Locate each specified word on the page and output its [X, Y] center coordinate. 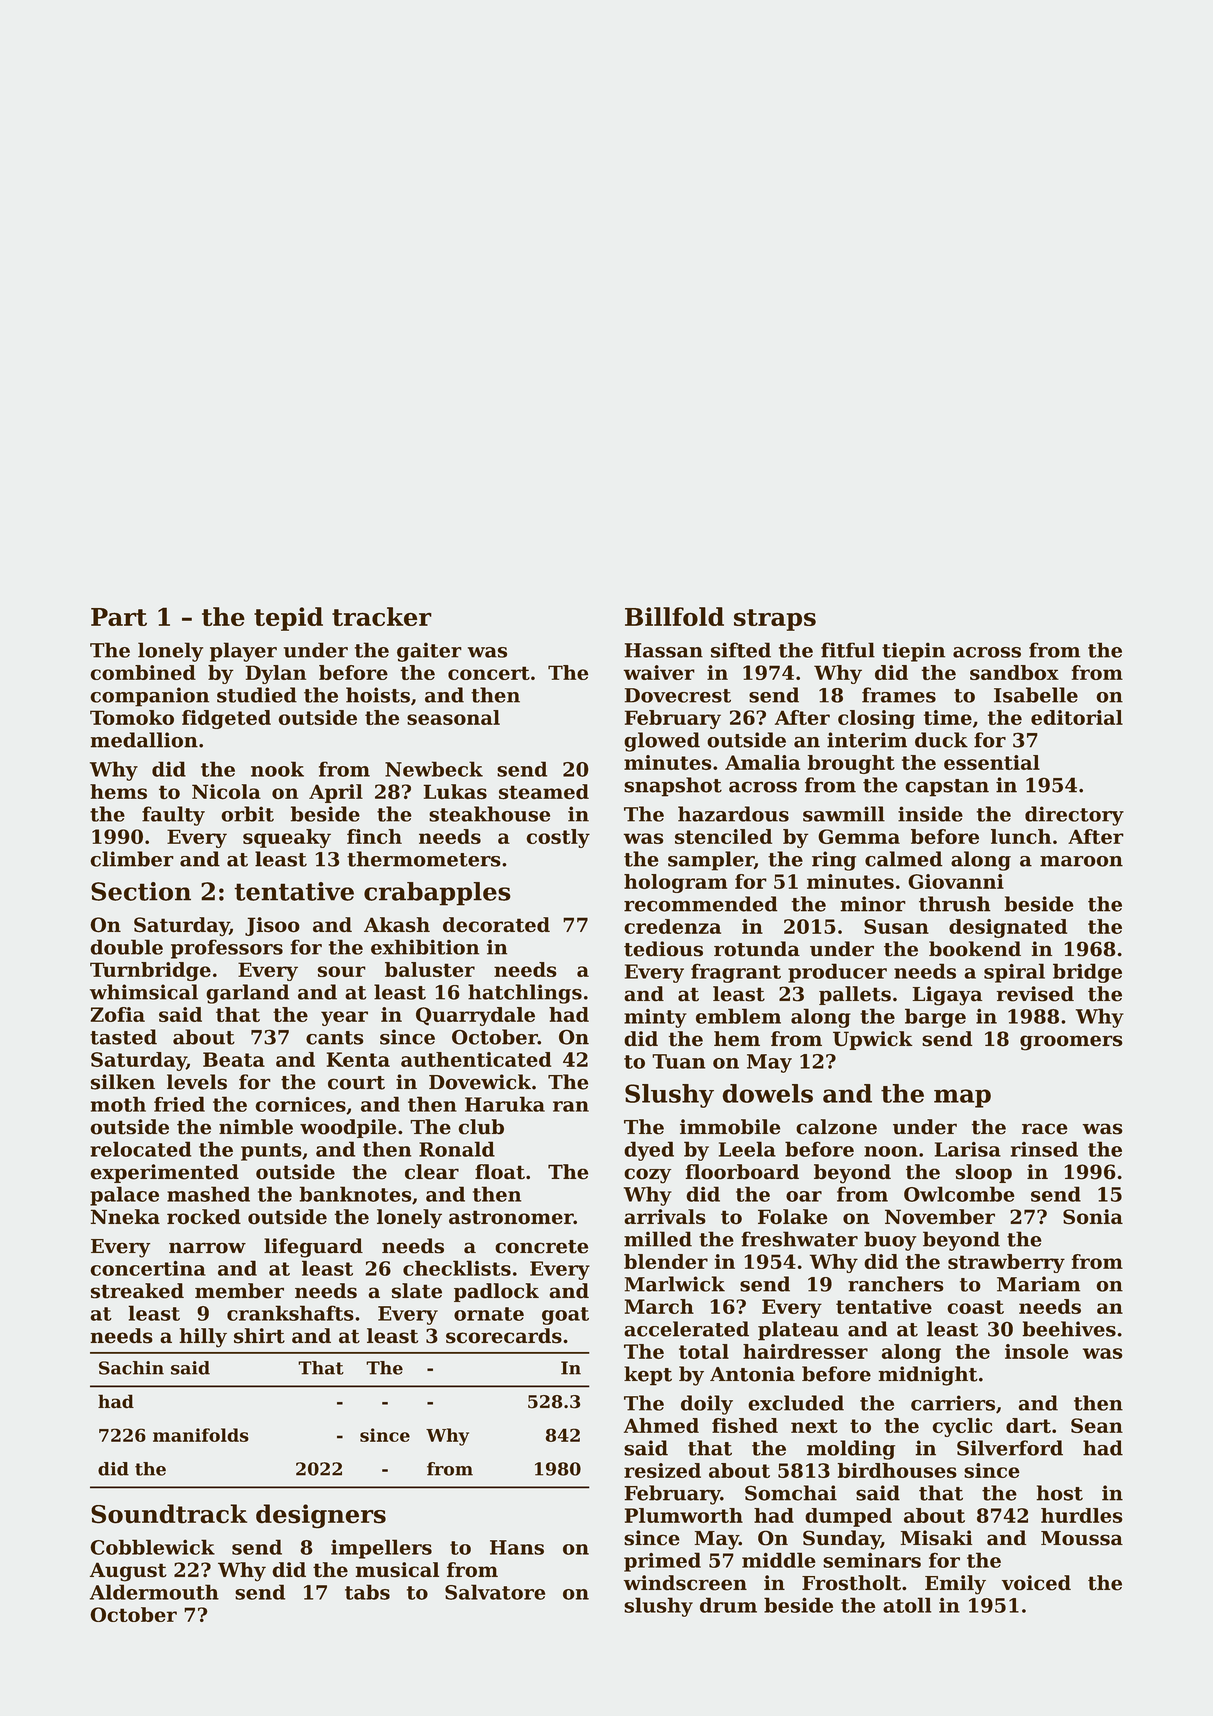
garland [247, 994]
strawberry [1006, 1263]
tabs [367, 1592]
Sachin [131, 1368]
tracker [382, 616]
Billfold [674, 616]
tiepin [913, 652]
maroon [1081, 861]
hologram [675, 883]
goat [565, 1316]
